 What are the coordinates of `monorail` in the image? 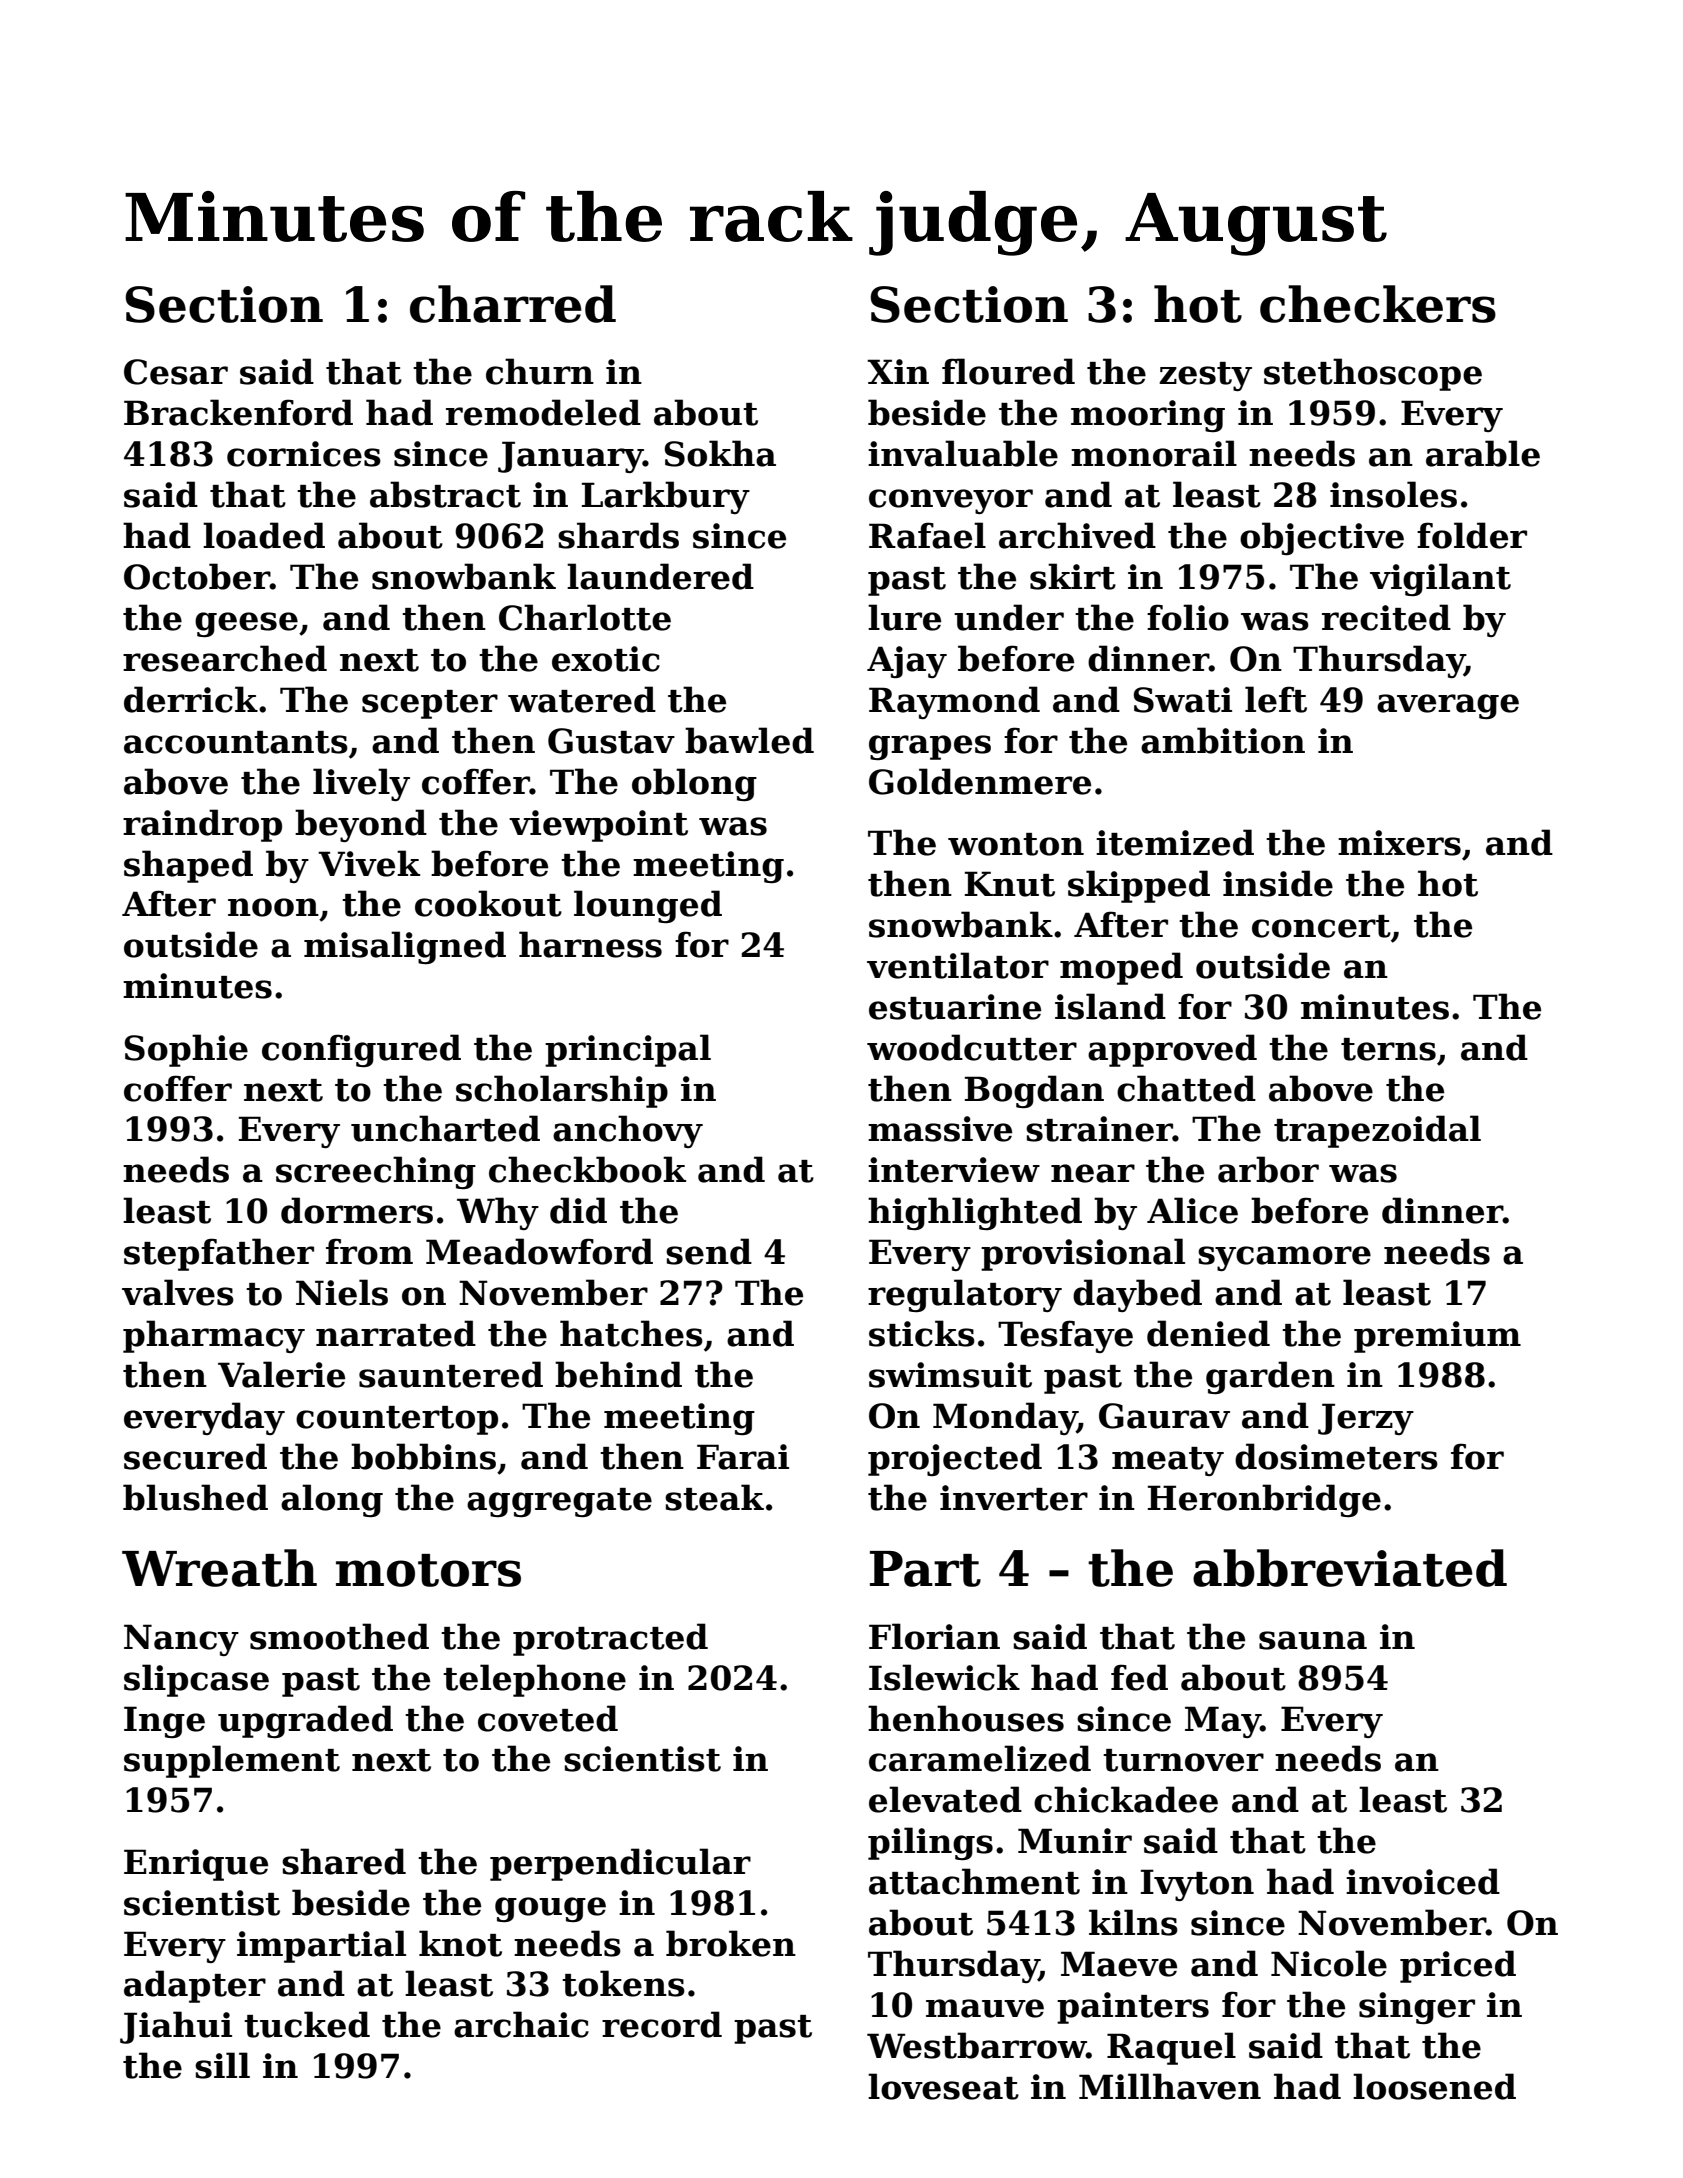 It's located at (1154, 453).
